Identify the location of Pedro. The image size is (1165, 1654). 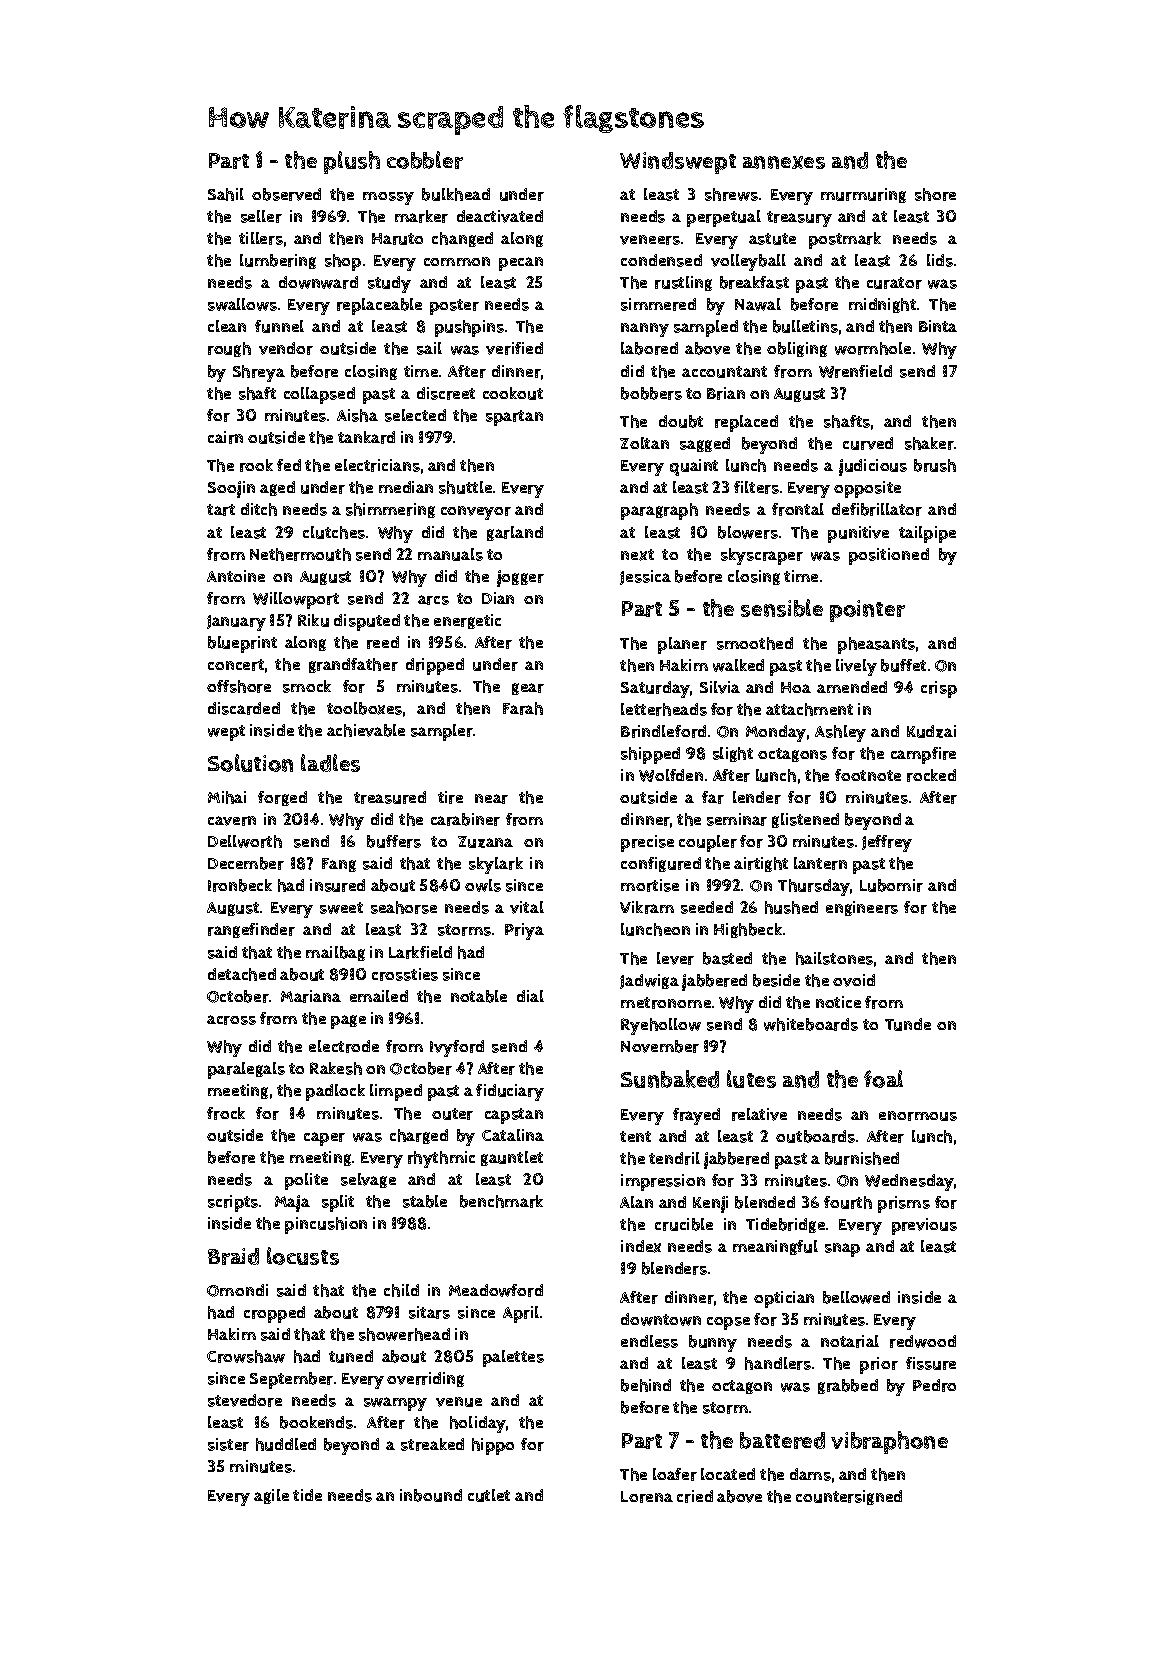
(934, 1385).
